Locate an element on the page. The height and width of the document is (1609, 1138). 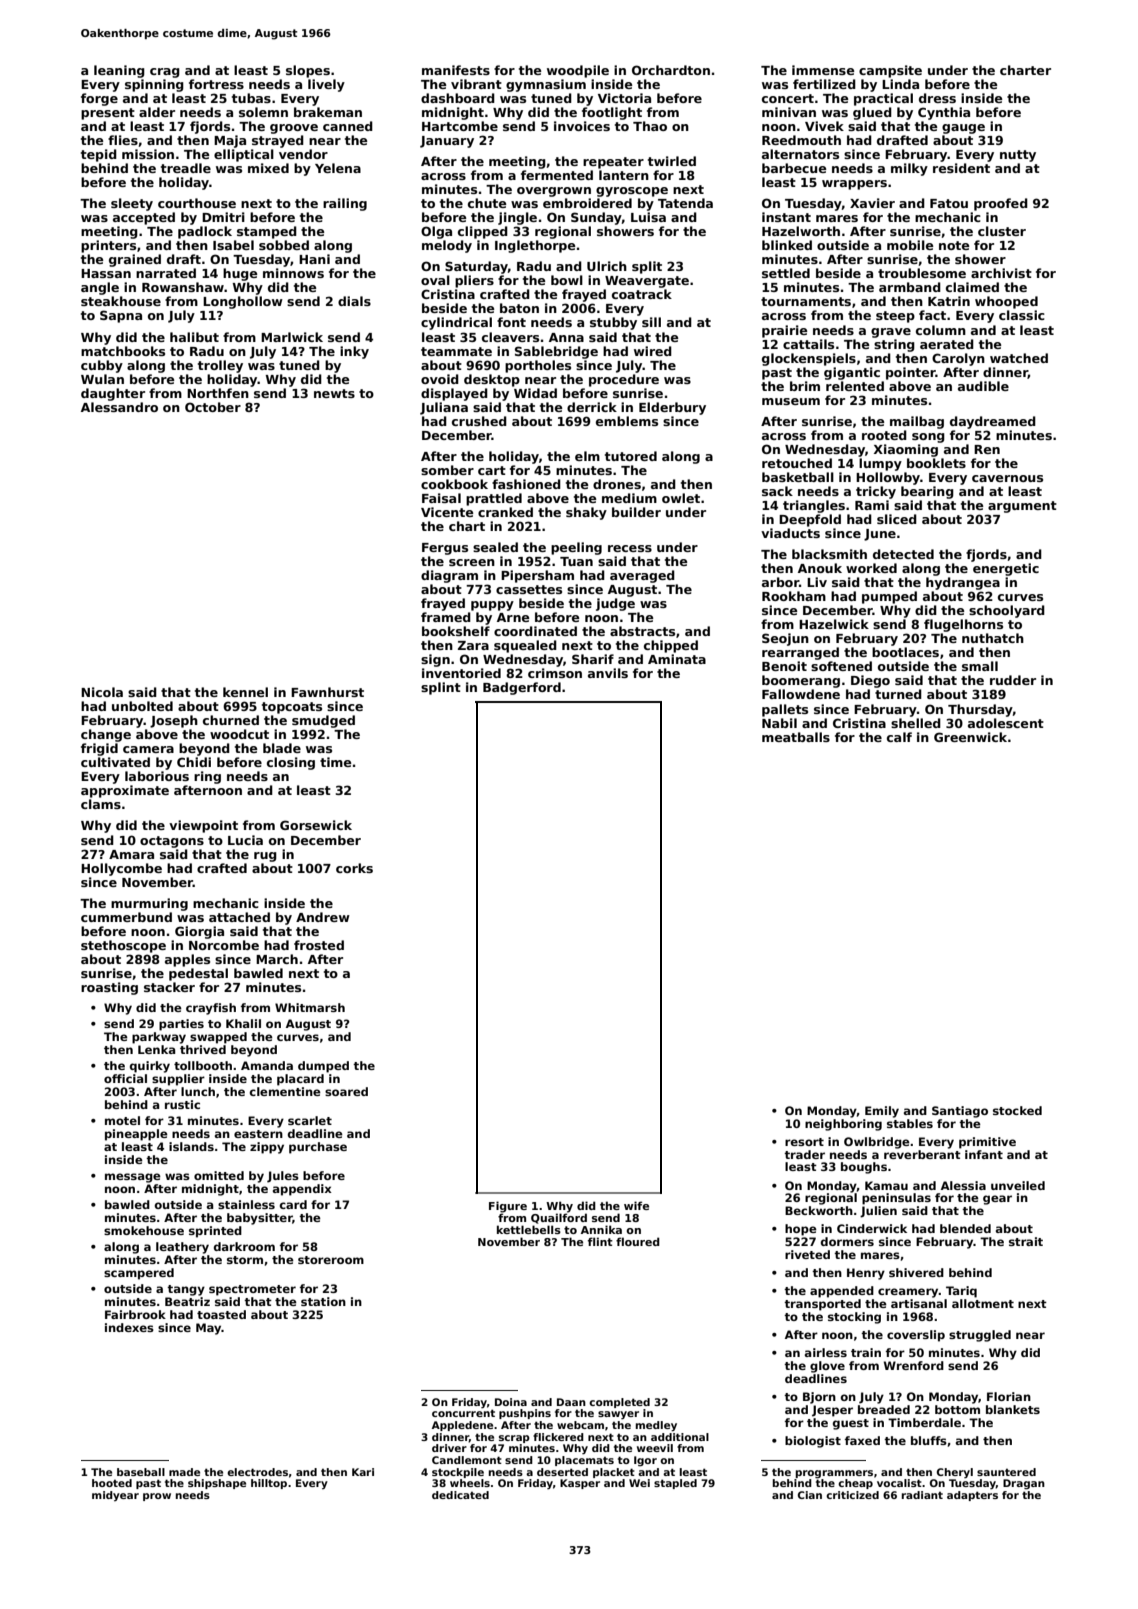
split is located at coordinates (647, 267).
